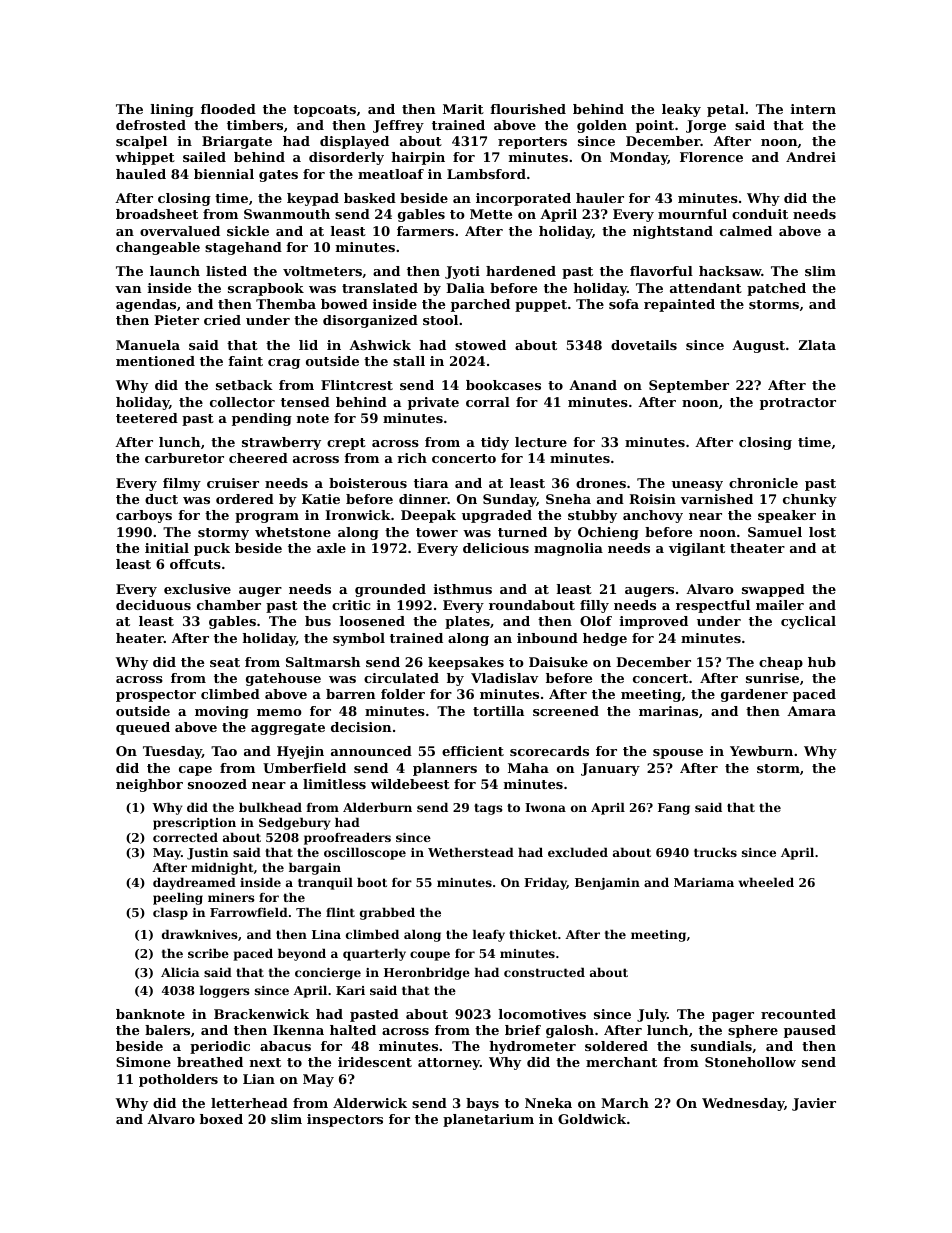  What do you see at coordinates (528, 109) in the screenshot?
I see `flourished` at bounding box center [528, 109].
